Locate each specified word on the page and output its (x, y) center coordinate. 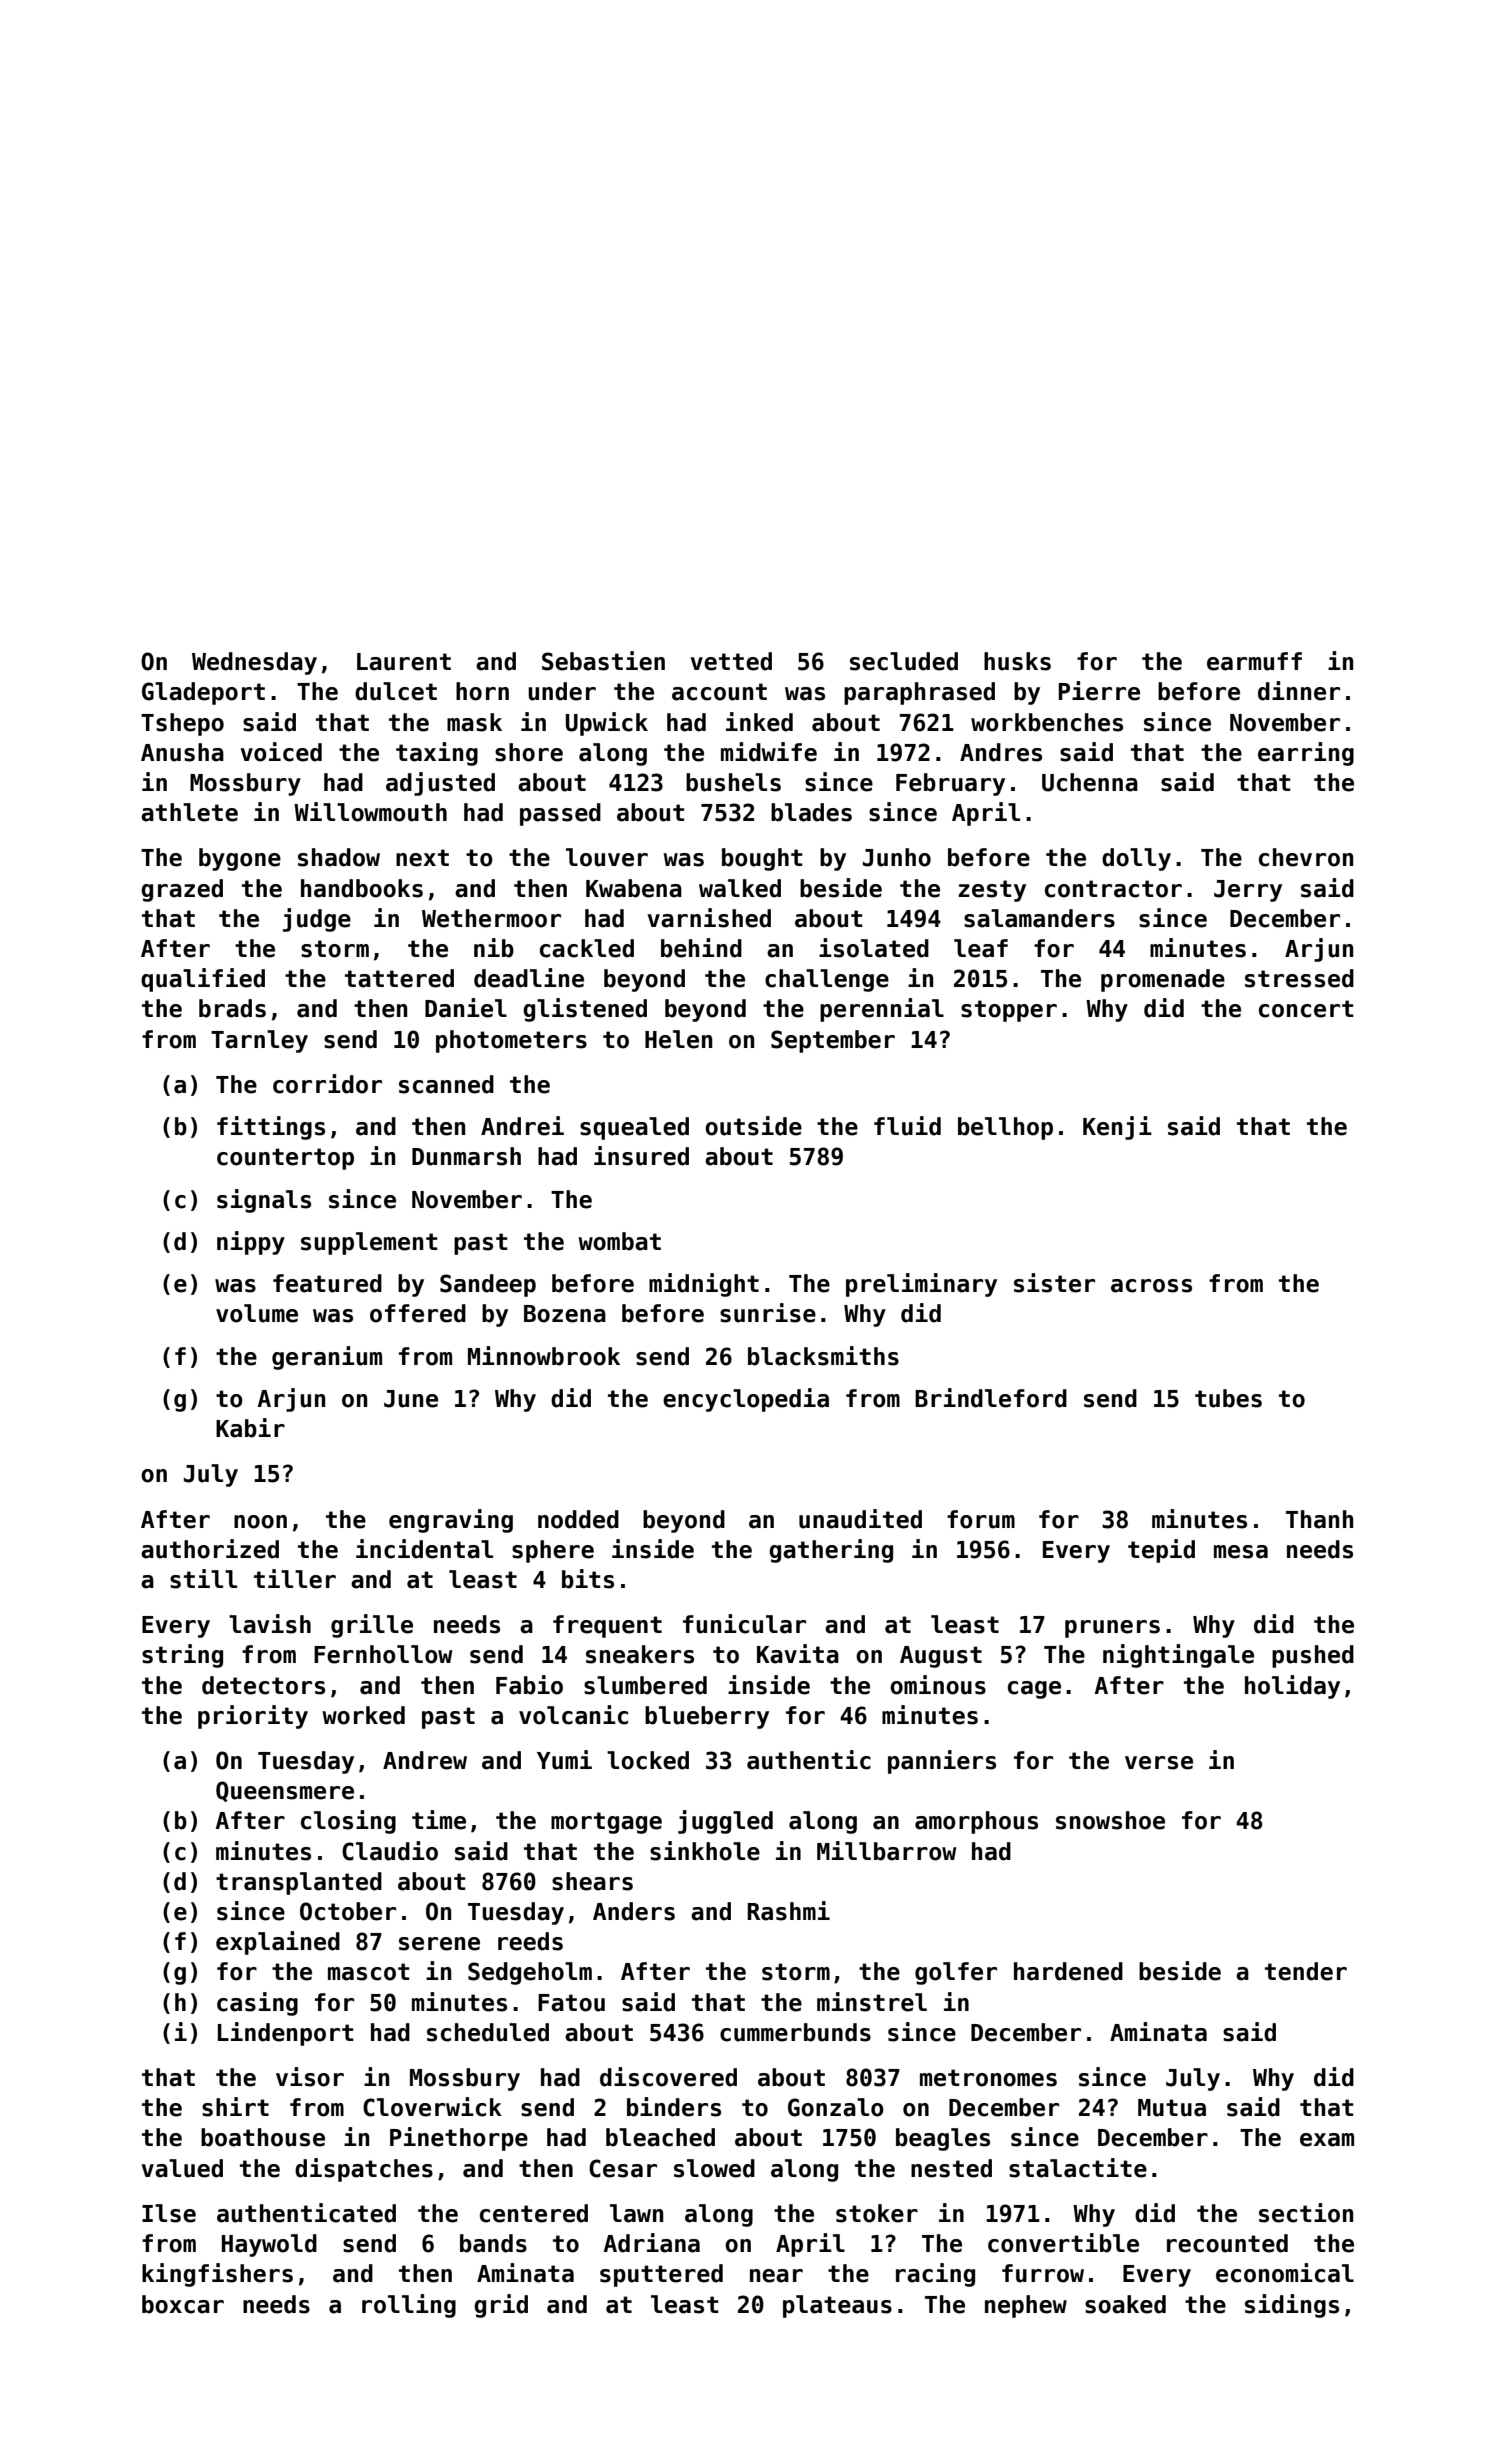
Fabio (529, 1685)
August (941, 1657)
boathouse (263, 2137)
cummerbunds (795, 2032)
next (422, 858)
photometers (511, 1041)
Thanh (1319, 1519)
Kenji (1117, 1128)
